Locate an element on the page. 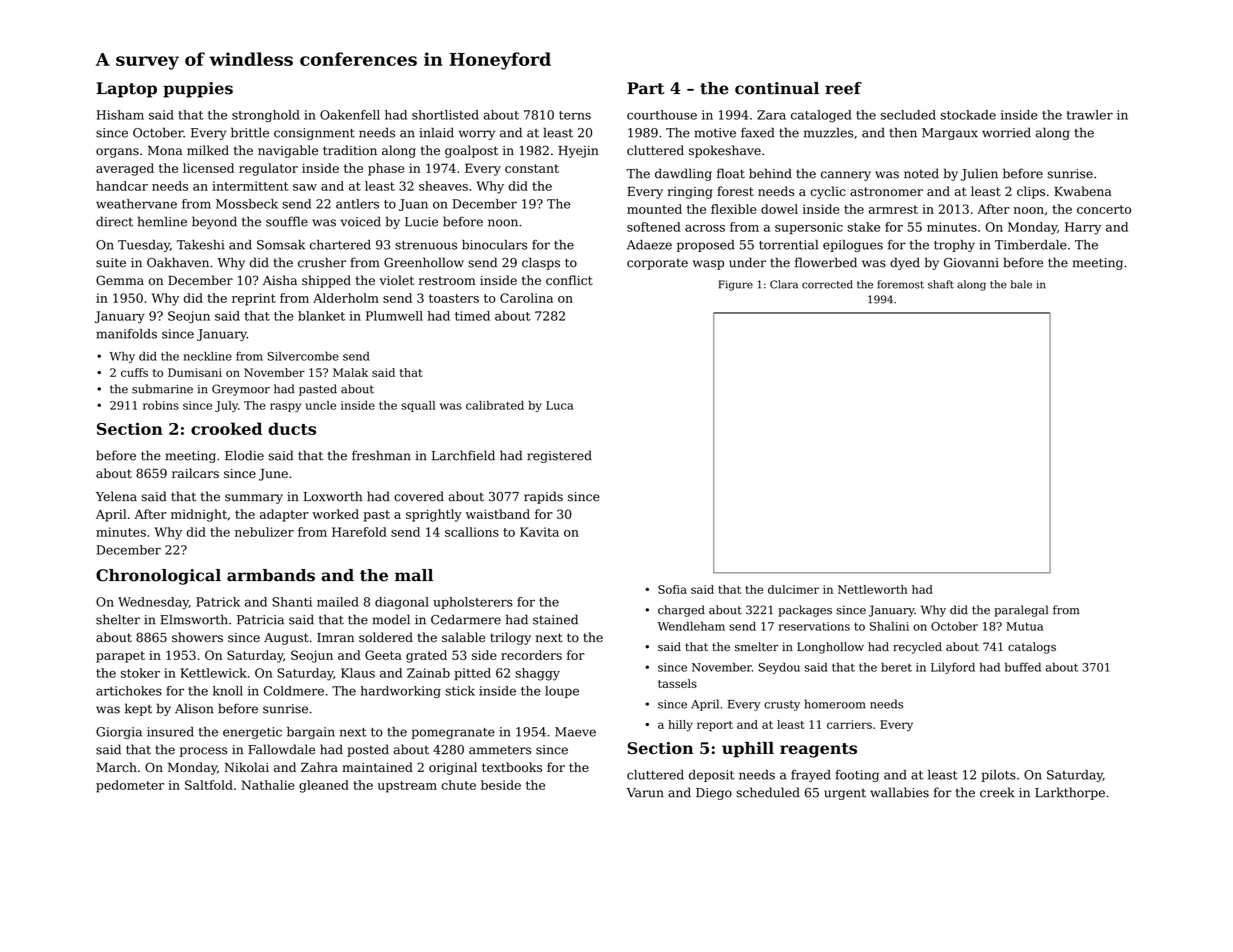 This image has height=952, width=1233. Carolina is located at coordinates (526, 298).
